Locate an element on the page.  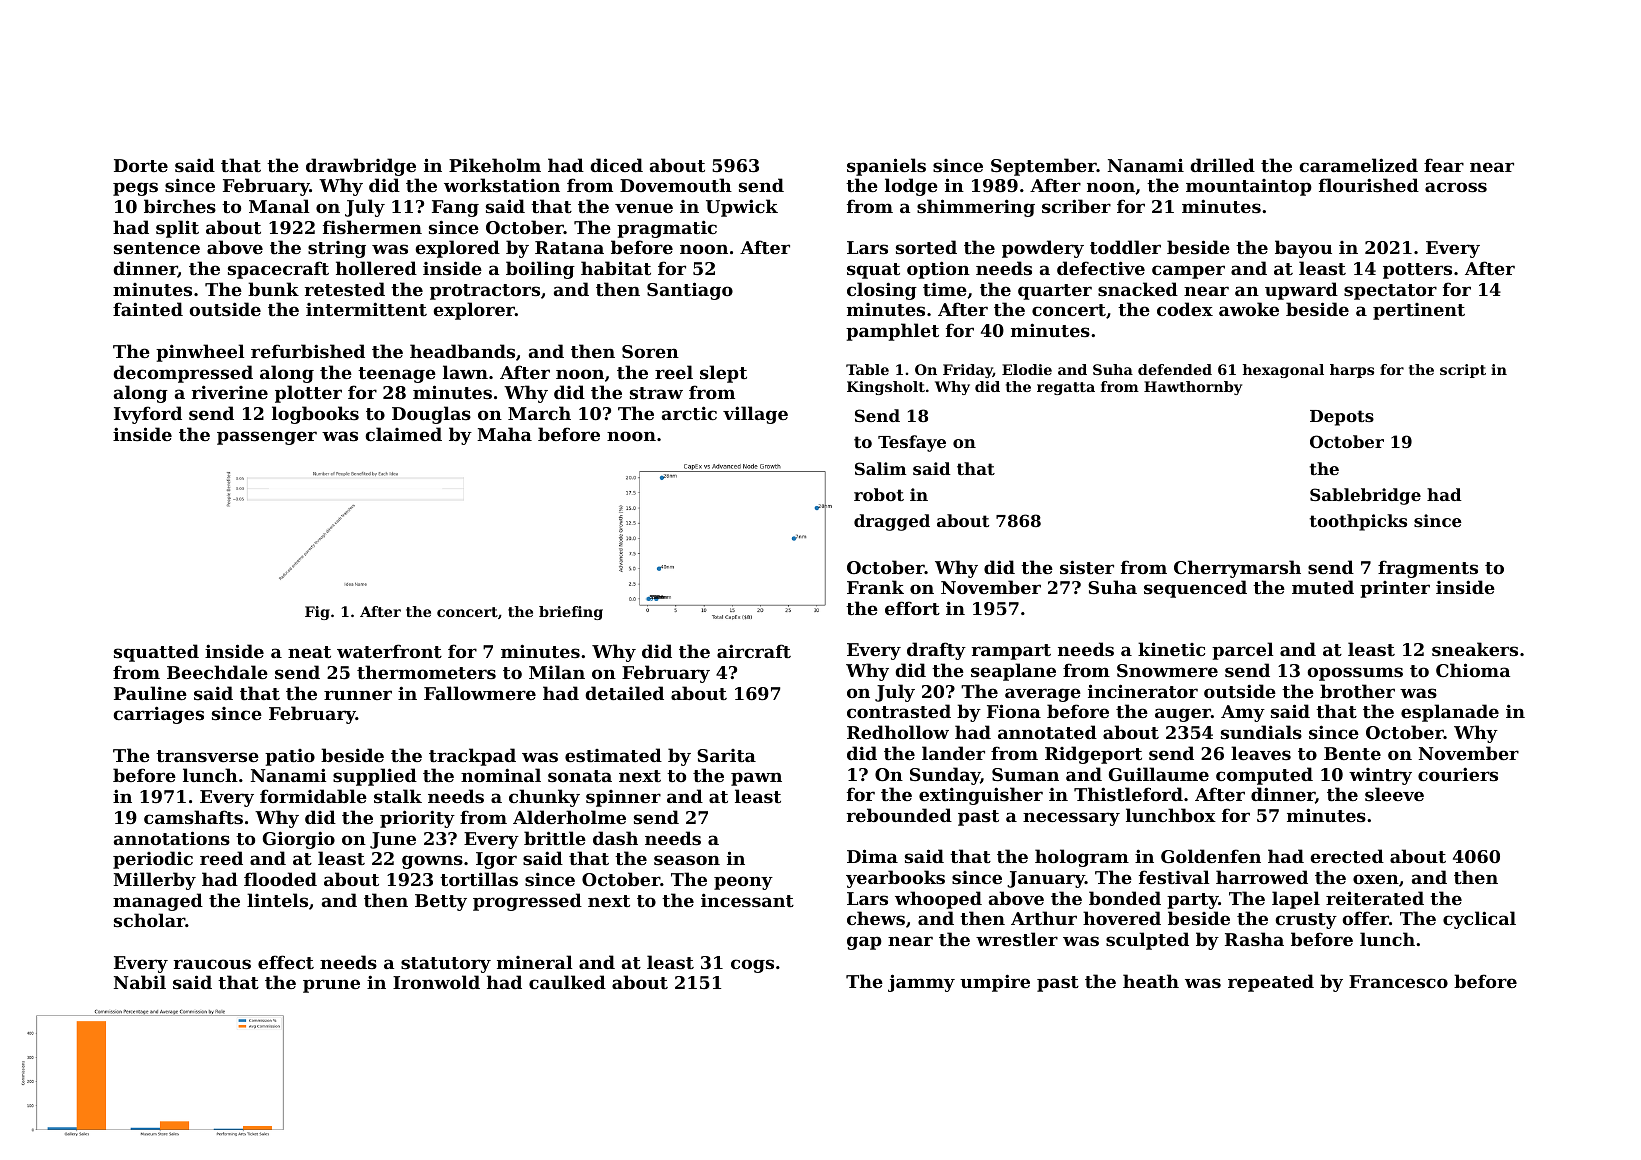
across is located at coordinates (1456, 187).
